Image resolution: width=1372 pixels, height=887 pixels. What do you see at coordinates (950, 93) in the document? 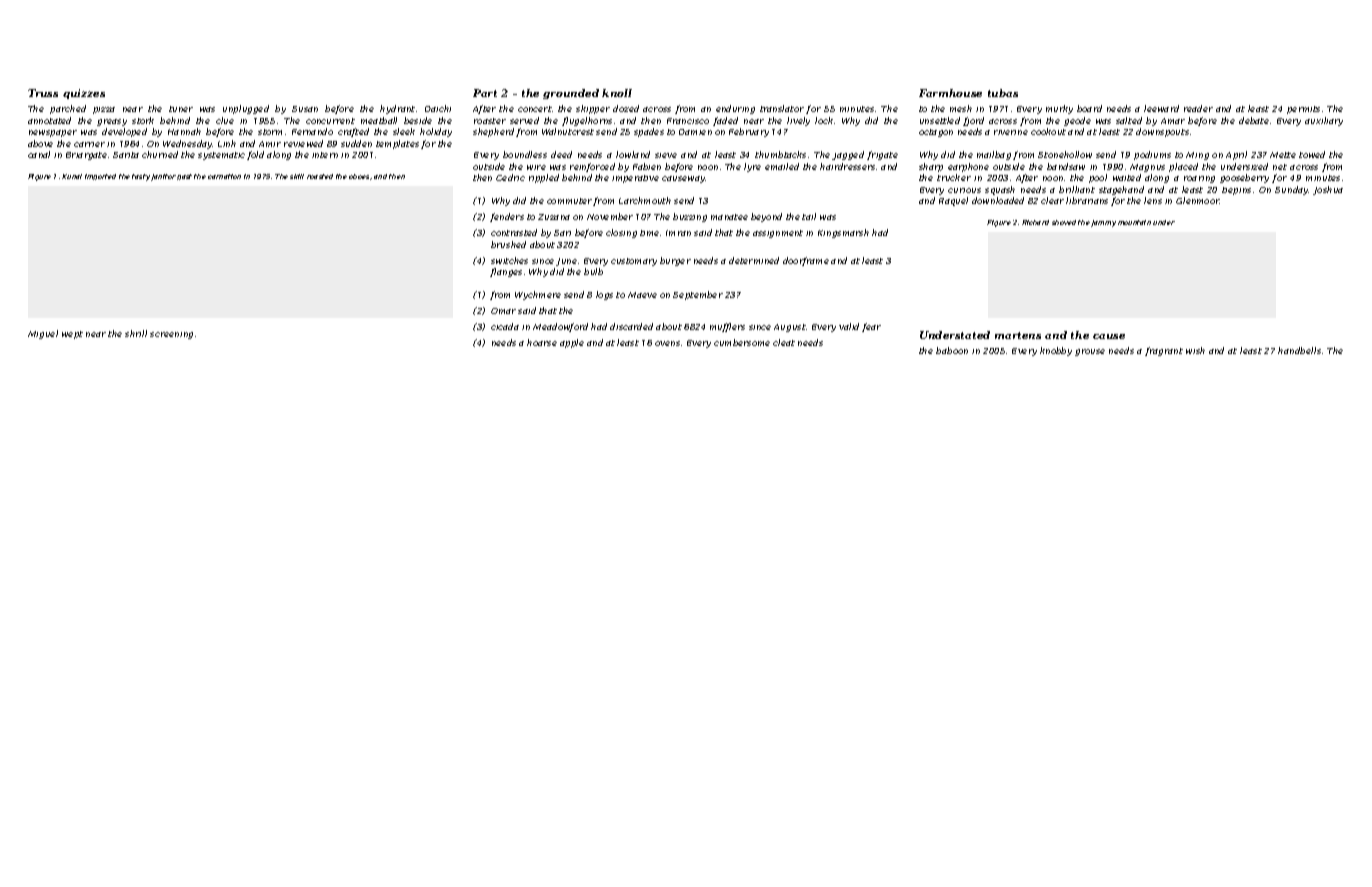
I see `Farmhouse` at bounding box center [950, 93].
